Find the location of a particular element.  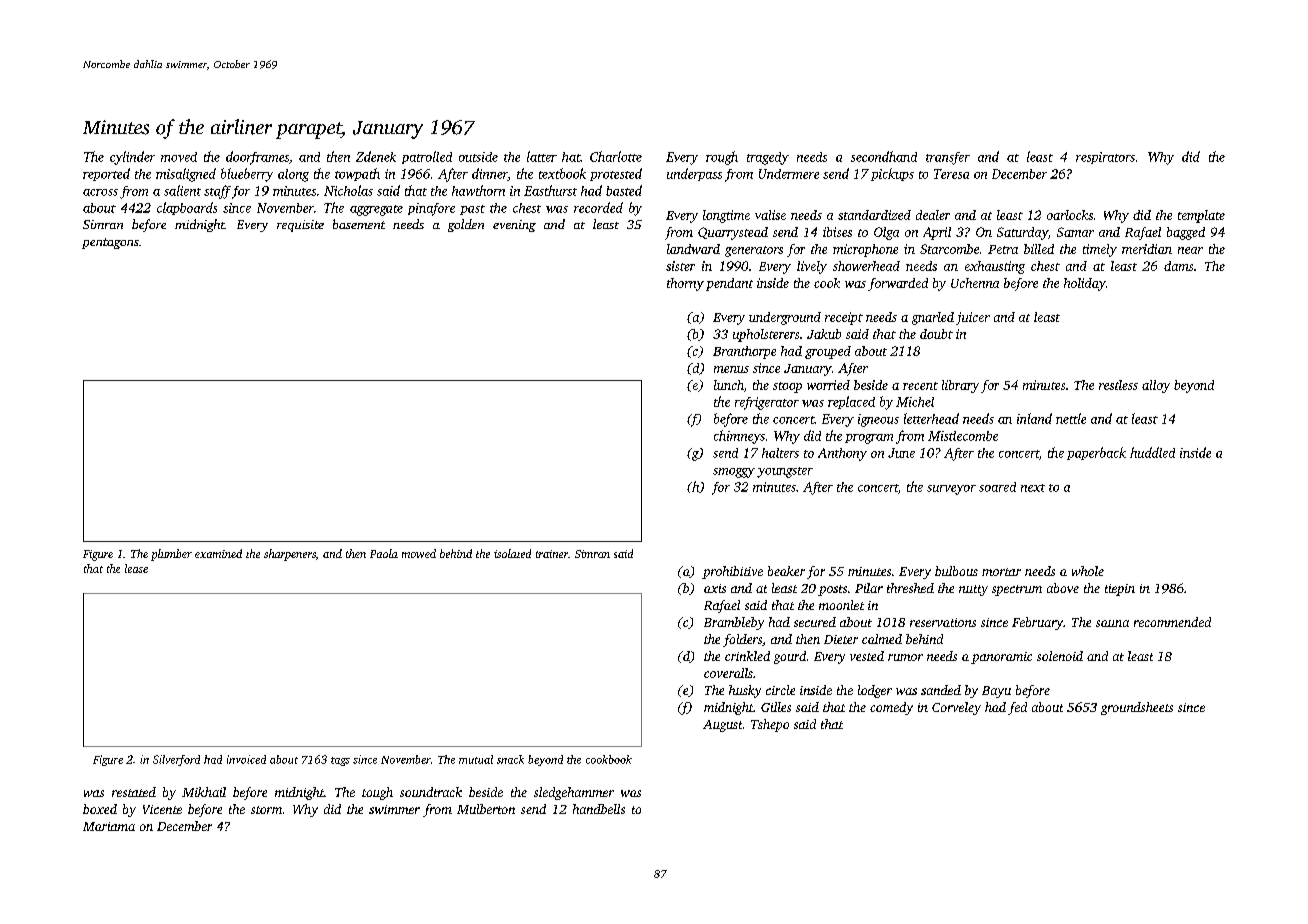

Mistlecombe is located at coordinates (963, 436).
